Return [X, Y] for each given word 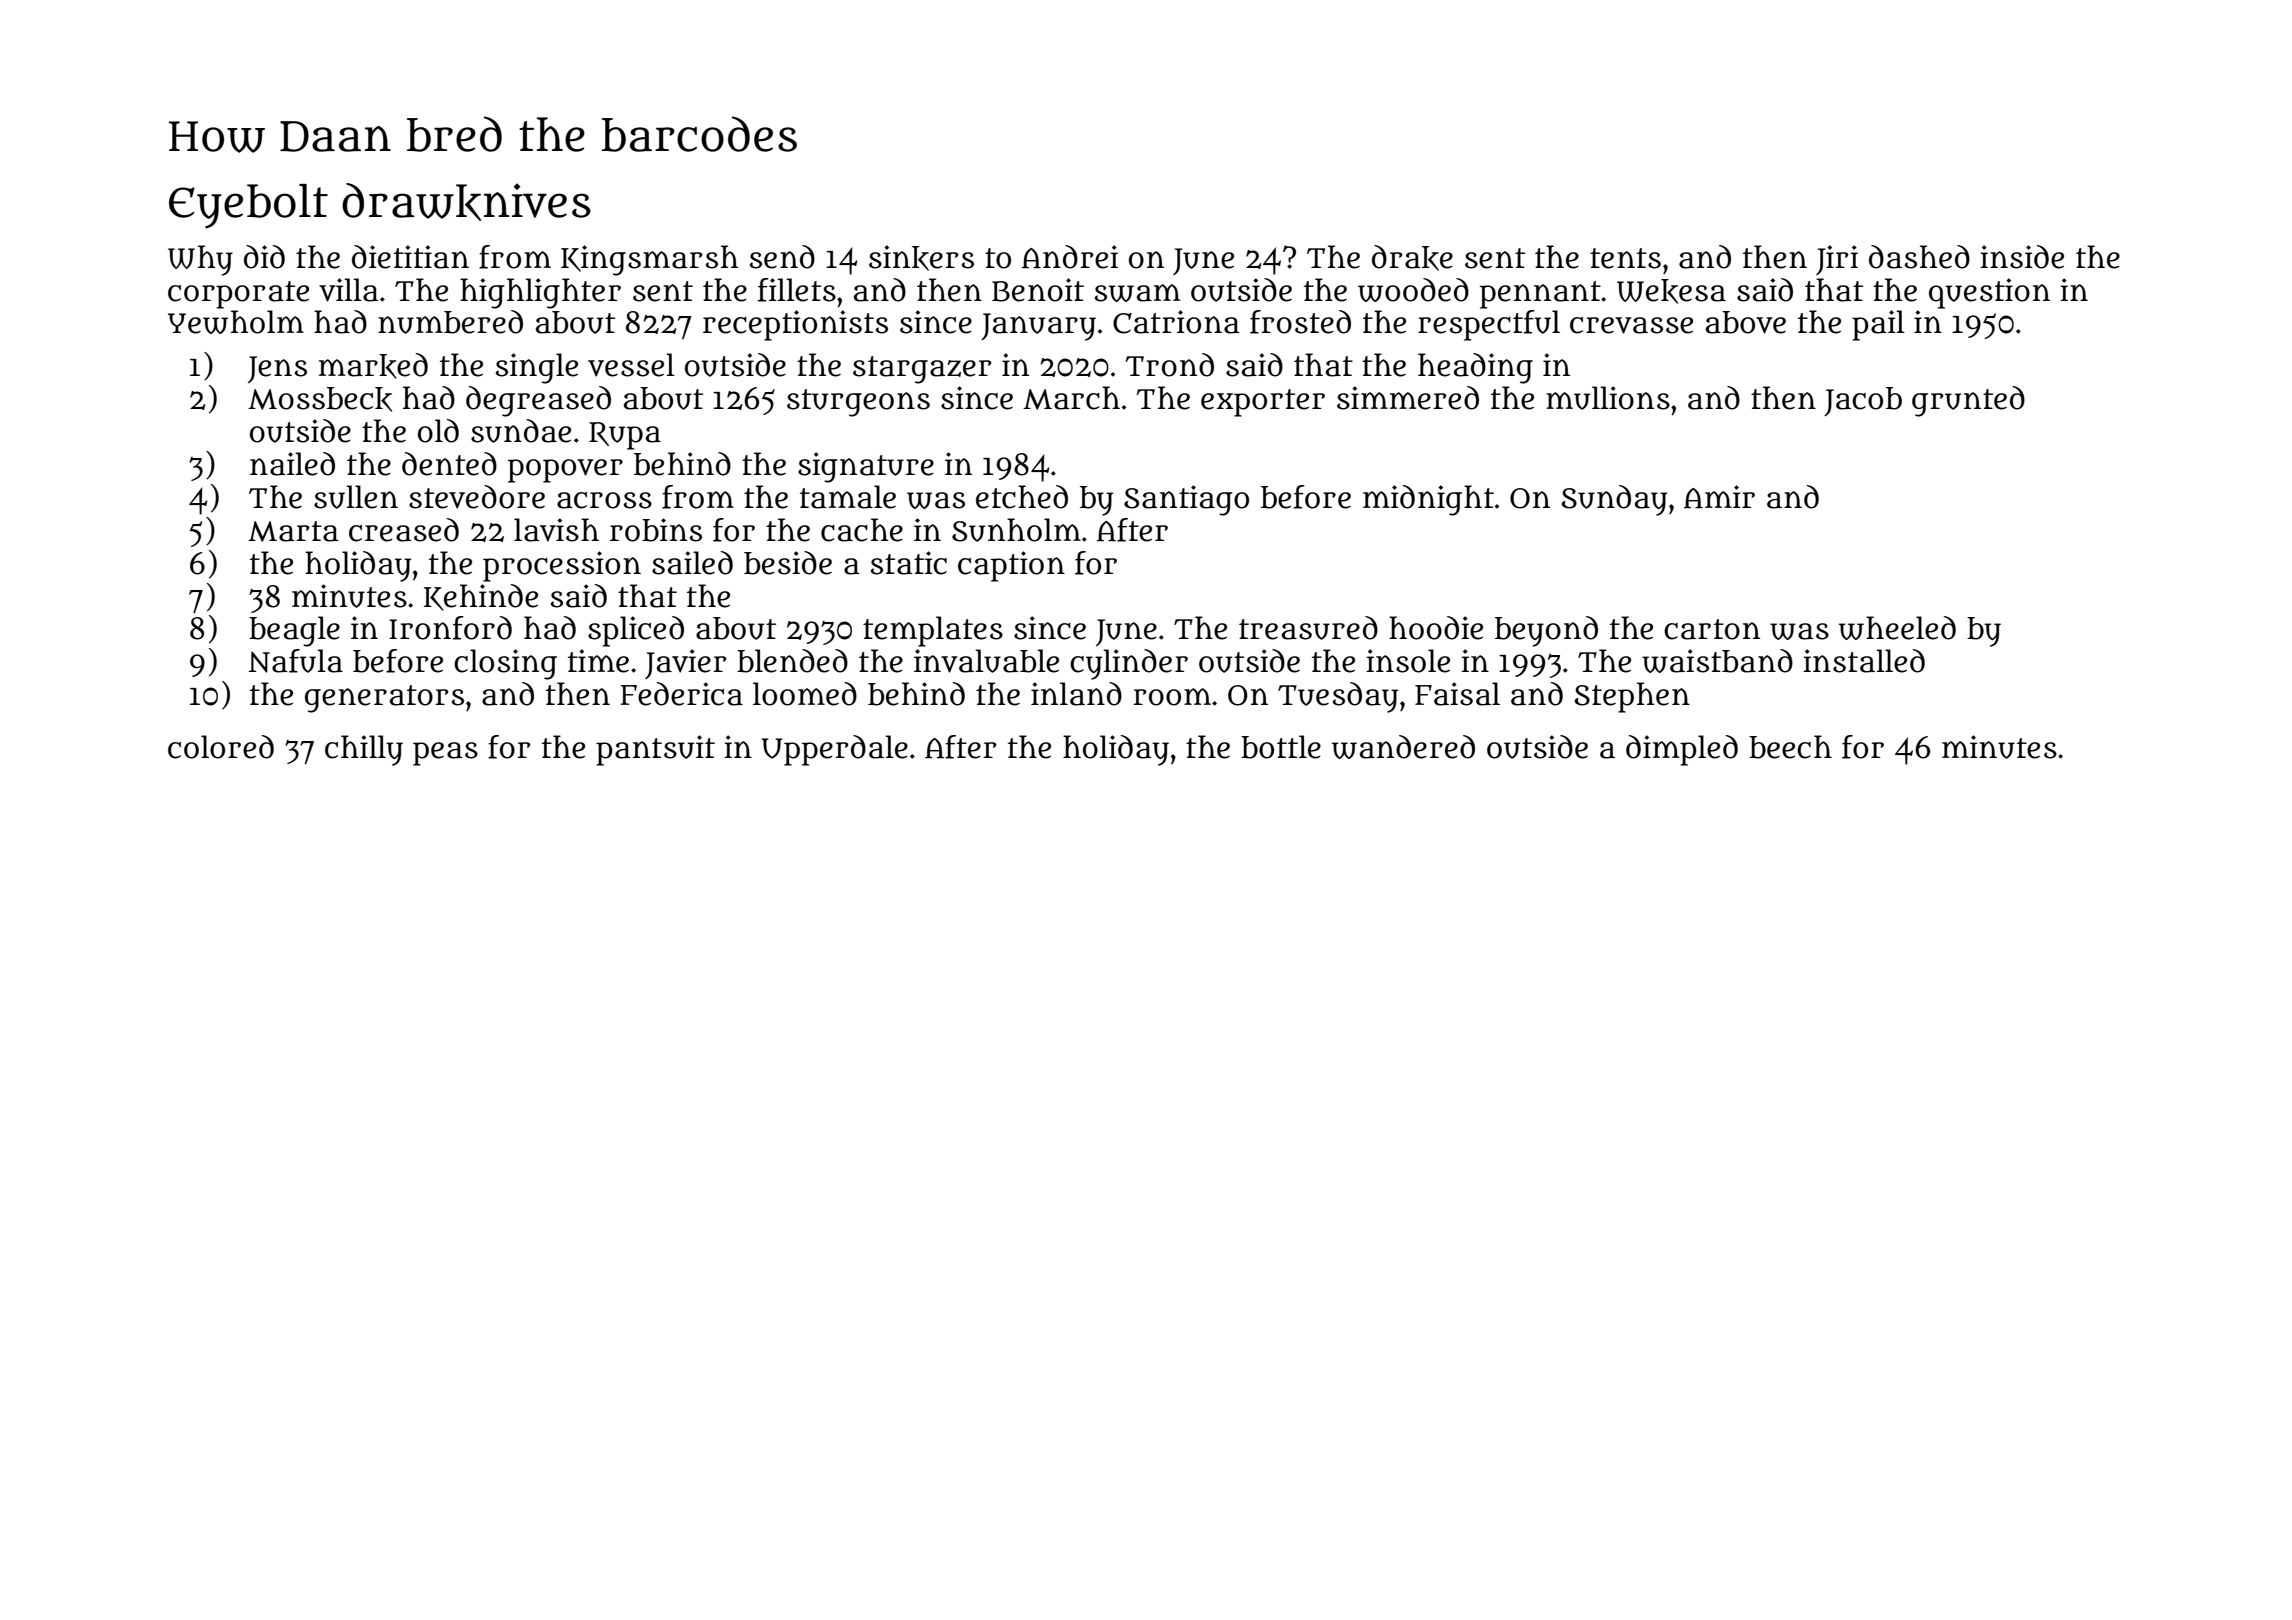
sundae [521, 431]
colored [221, 747]
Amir [1719, 496]
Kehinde [481, 597]
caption [1011, 566]
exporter [1263, 403]
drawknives [466, 202]
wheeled [1897, 628]
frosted [1300, 322]
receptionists [795, 325]
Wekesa [1671, 291]
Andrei [1070, 257]
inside [2022, 257]
